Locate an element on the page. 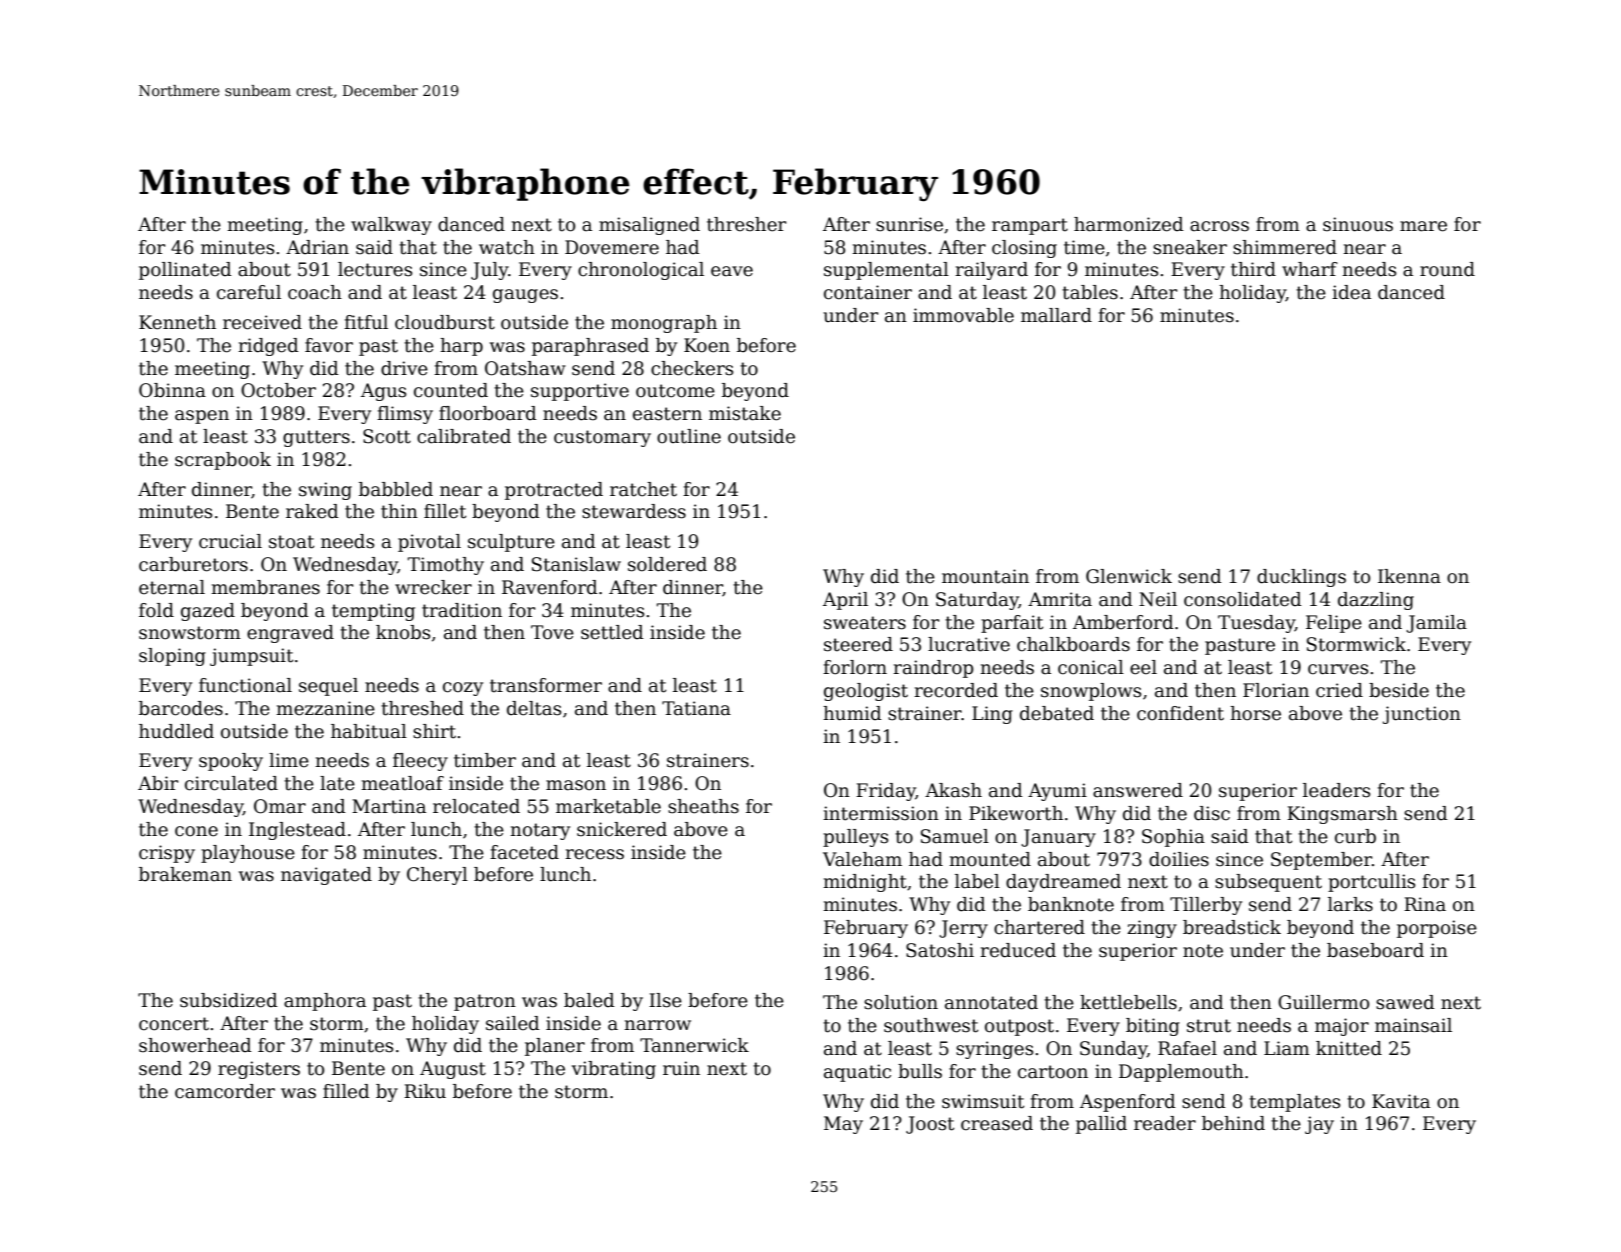  humid is located at coordinates (852, 713).
